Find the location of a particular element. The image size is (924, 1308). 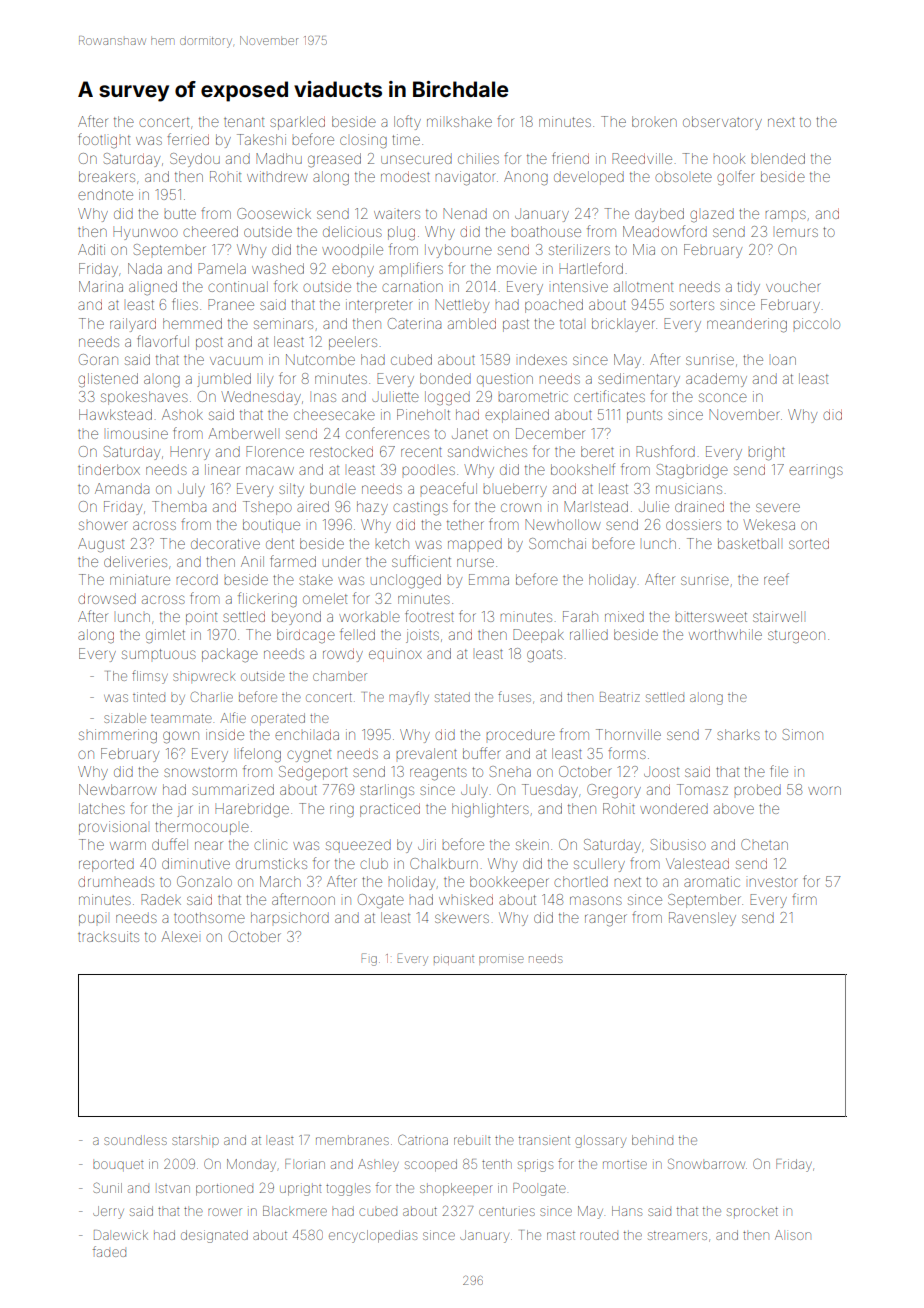

amplifiers is located at coordinates (411, 269).
